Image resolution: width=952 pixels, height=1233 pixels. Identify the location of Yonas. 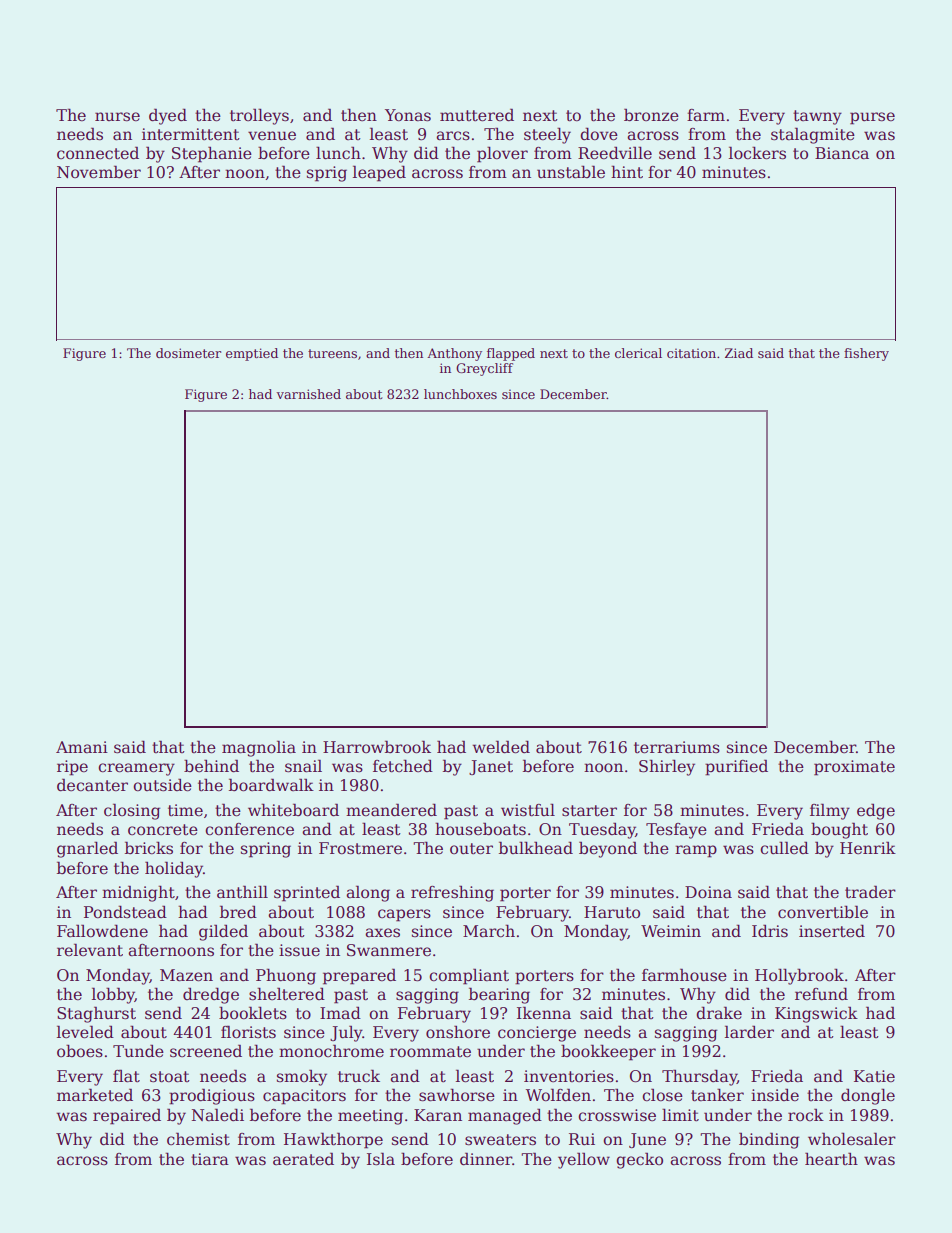
(408, 115).
